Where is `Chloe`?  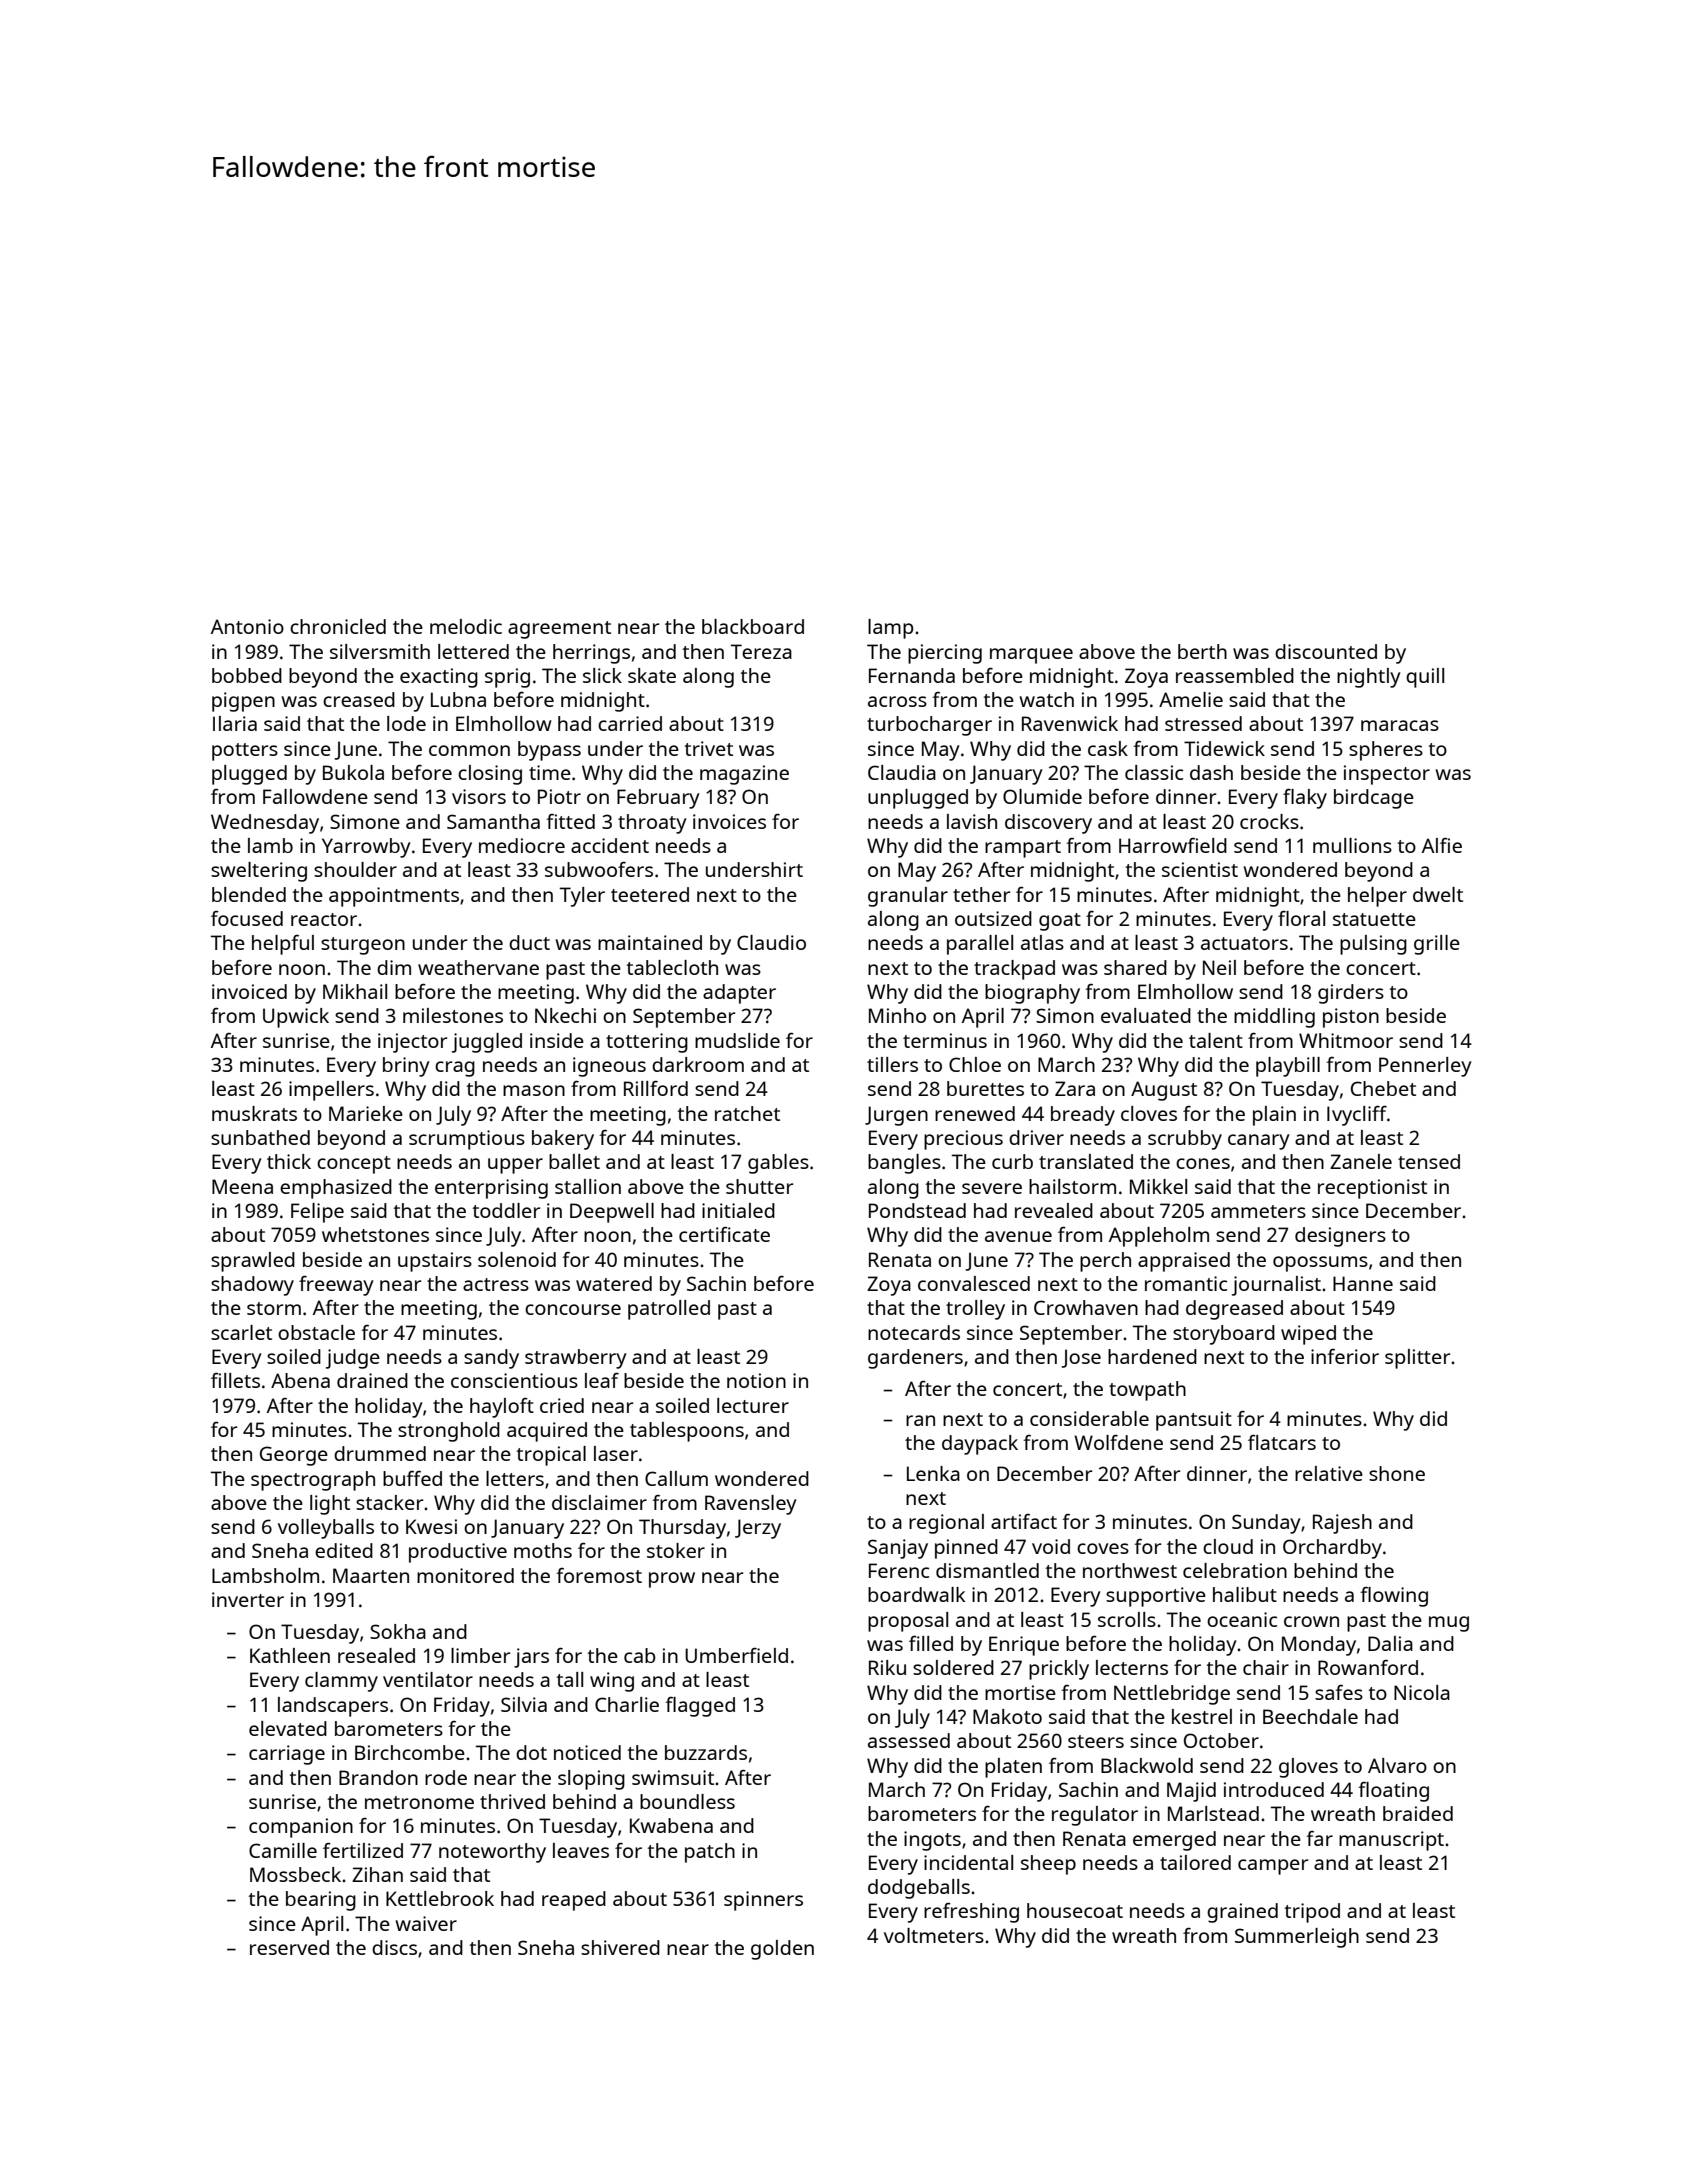
Chloe is located at coordinates (975, 1064).
